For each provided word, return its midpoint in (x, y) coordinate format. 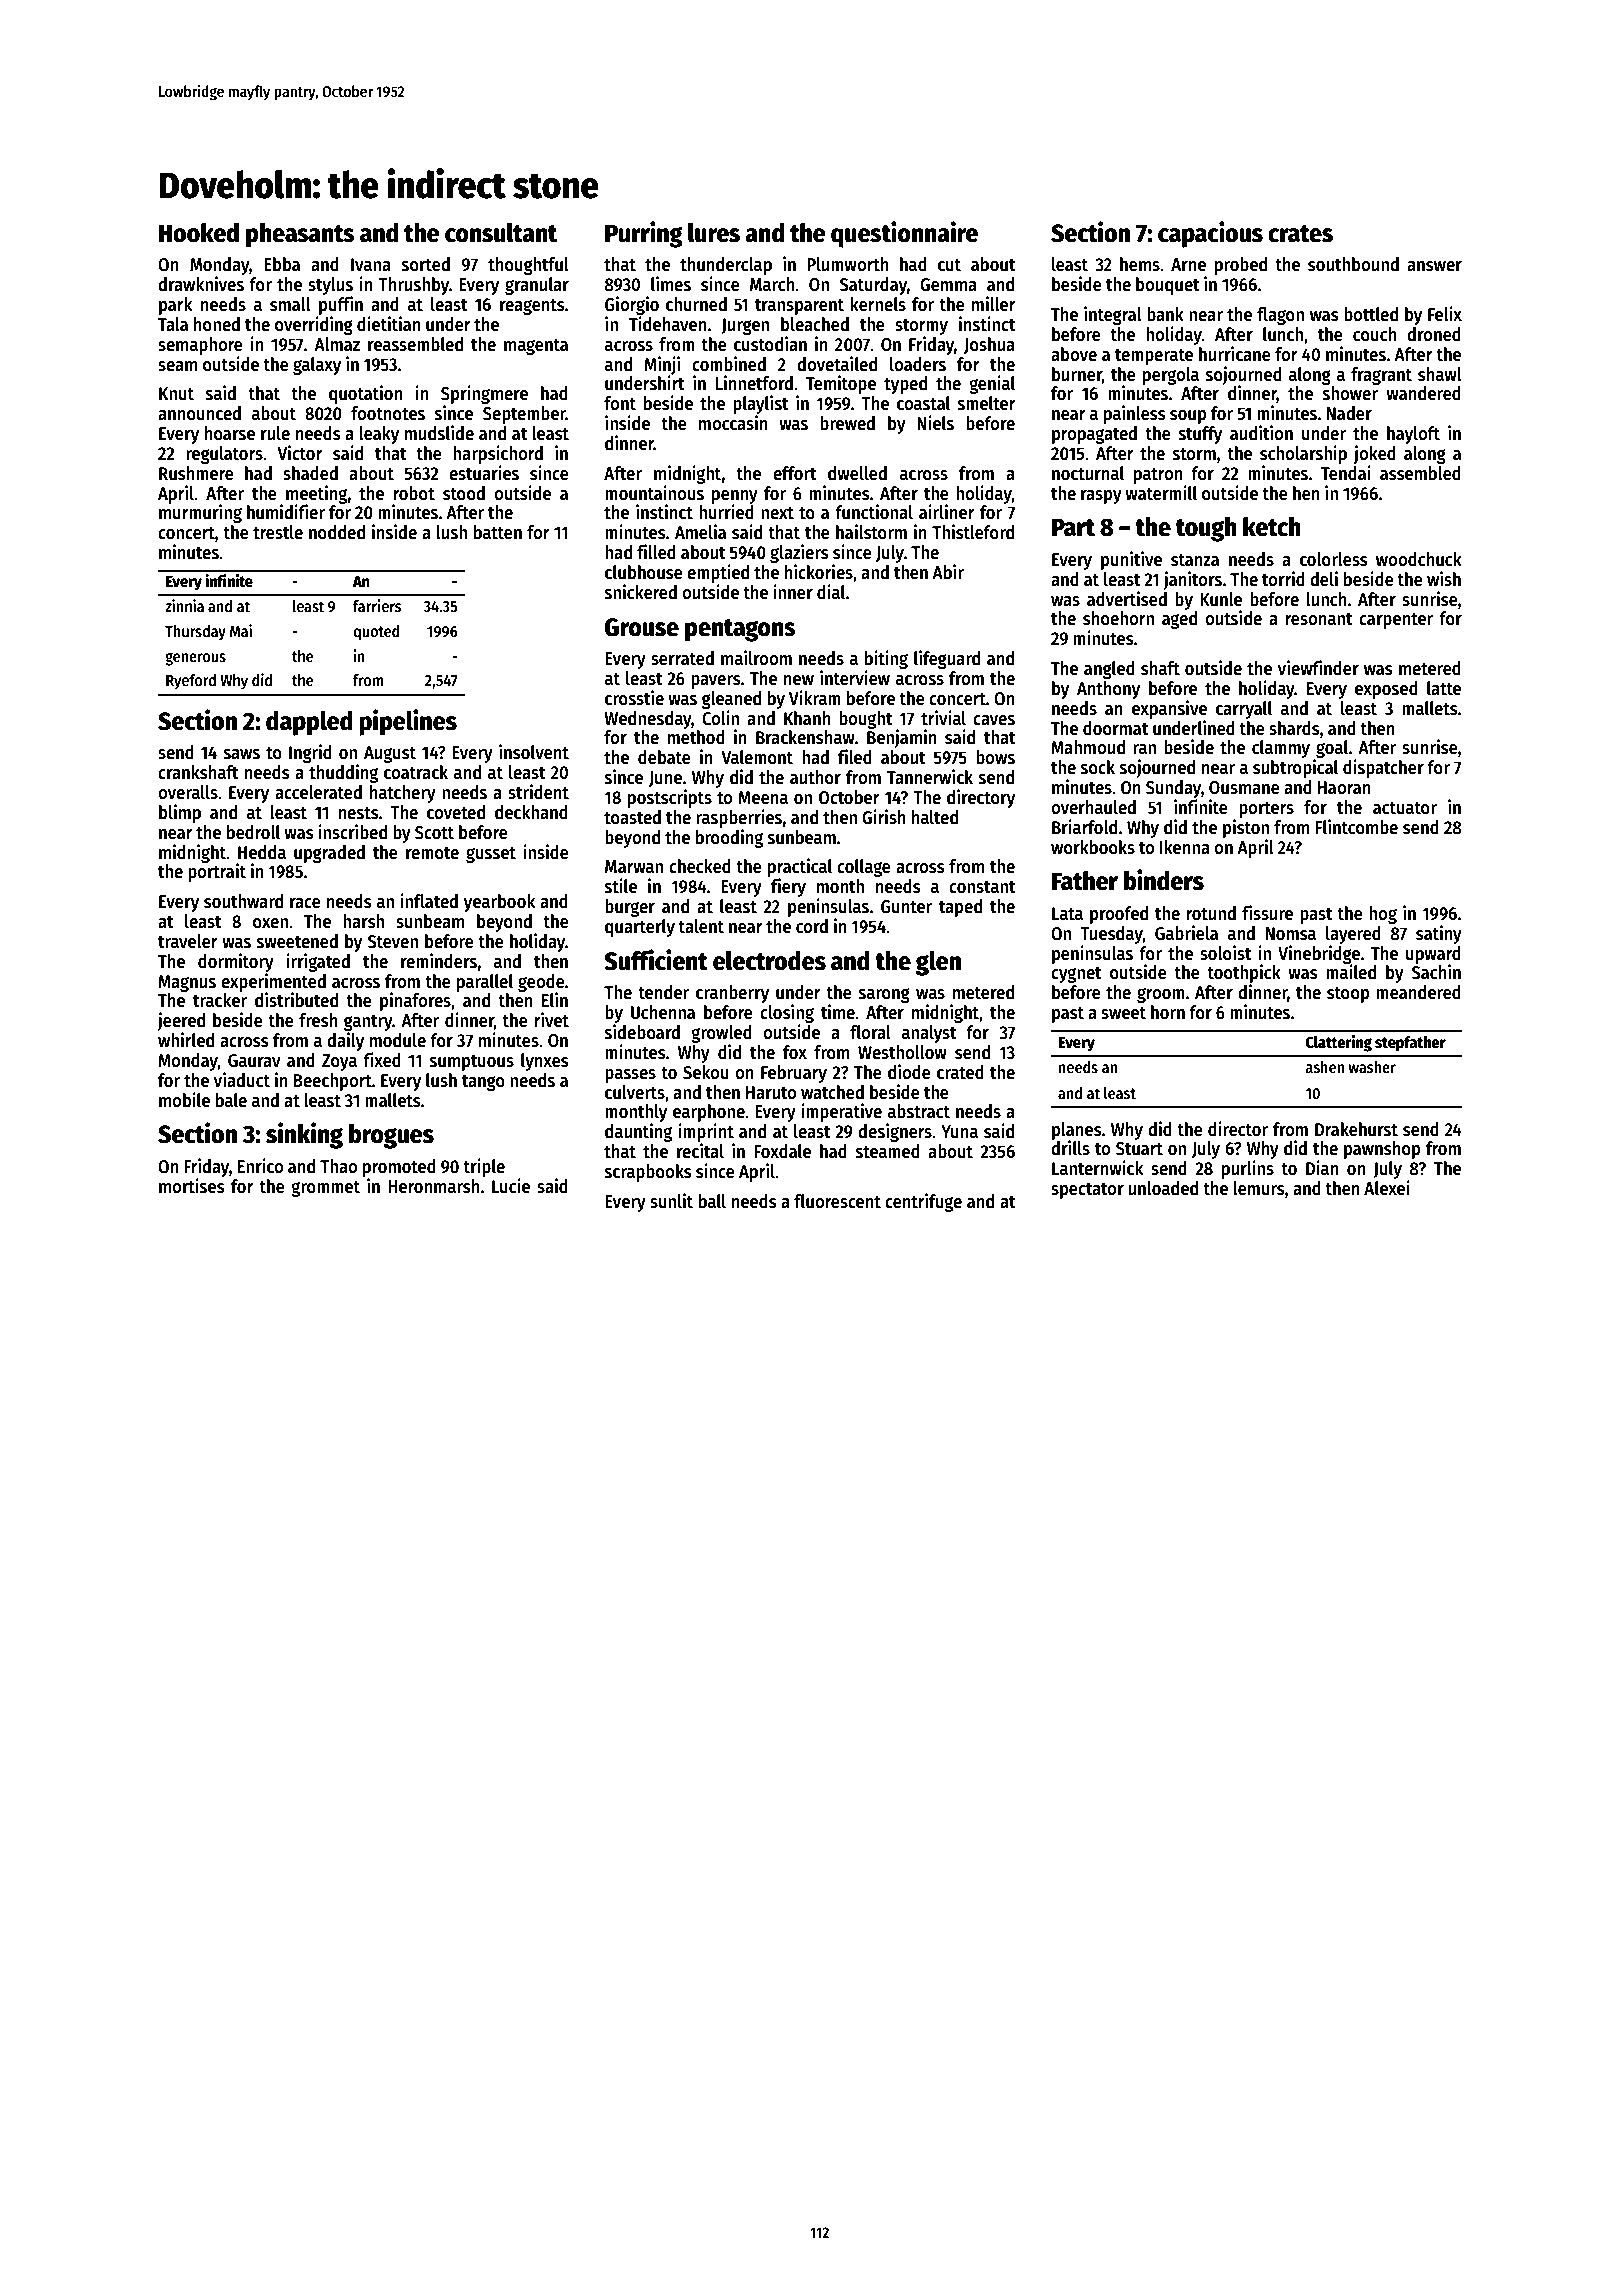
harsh (363, 921)
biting (886, 659)
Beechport (333, 1082)
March (772, 284)
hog (1383, 915)
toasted (632, 817)
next (777, 513)
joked (1375, 454)
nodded (337, 532)
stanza (1195, 560)
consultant (501, 233)
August (390, 754)
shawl (1440, 374)
